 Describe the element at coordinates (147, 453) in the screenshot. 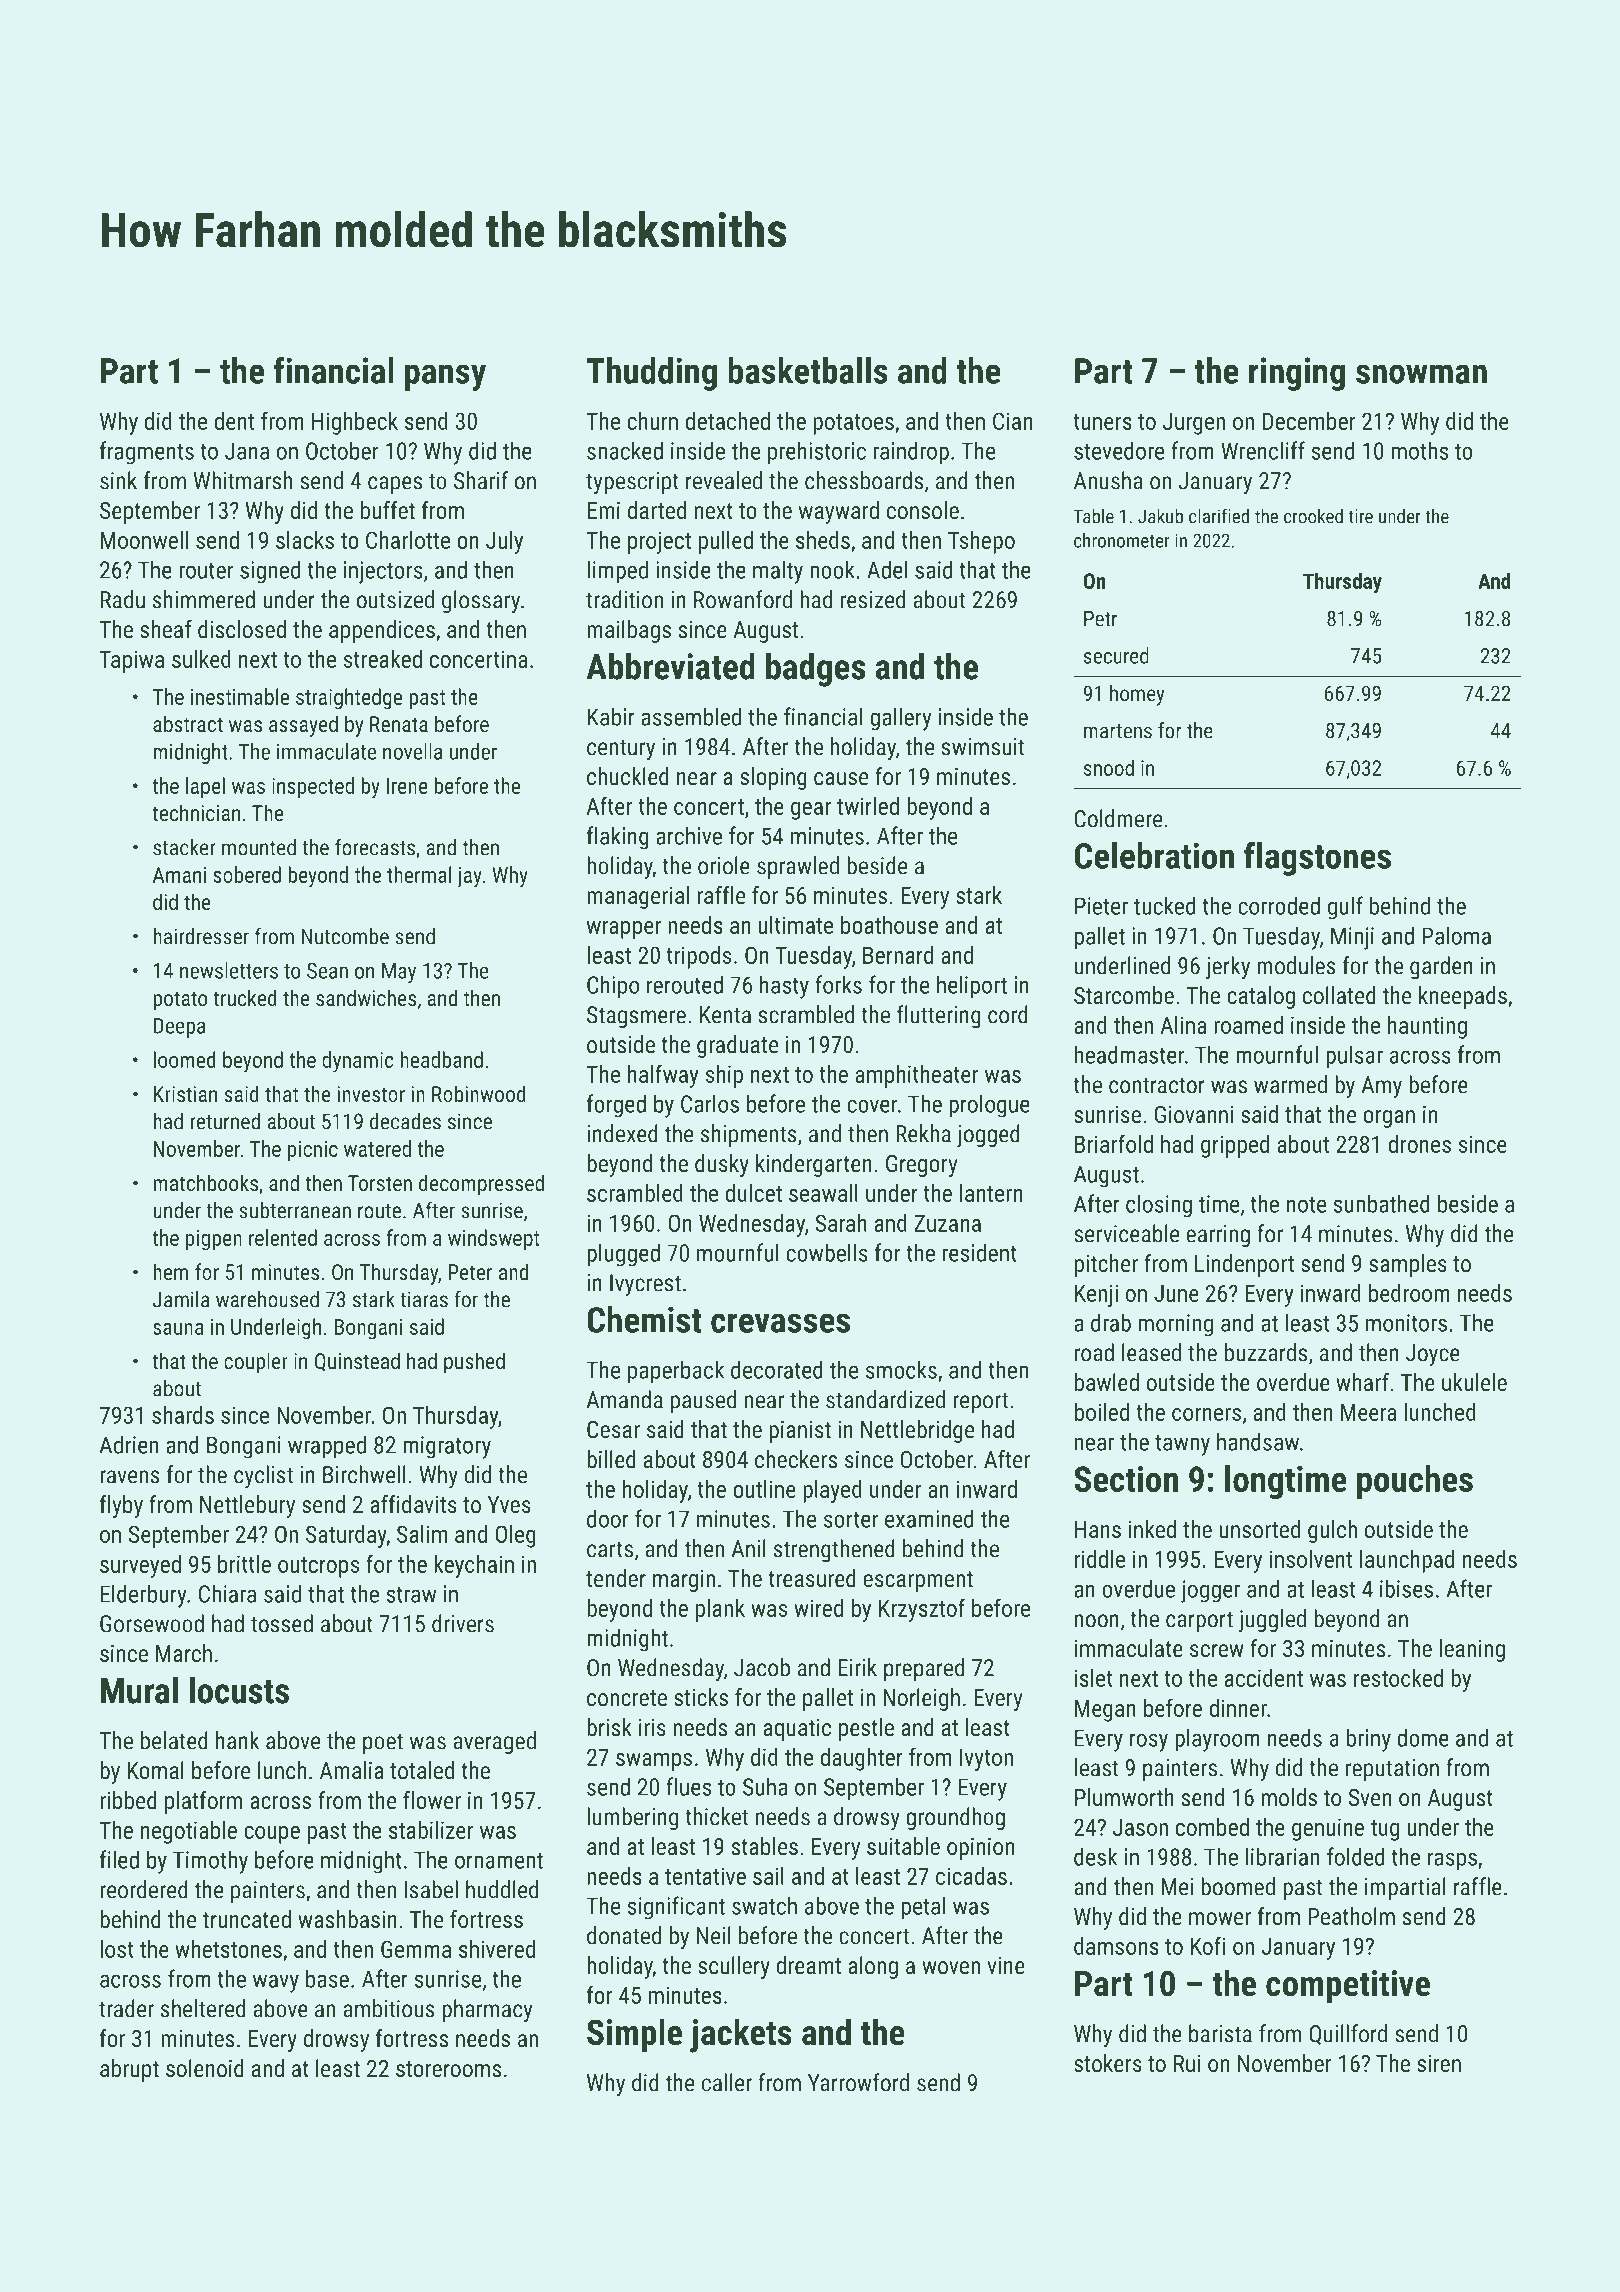

I see `fragments` at that location.
